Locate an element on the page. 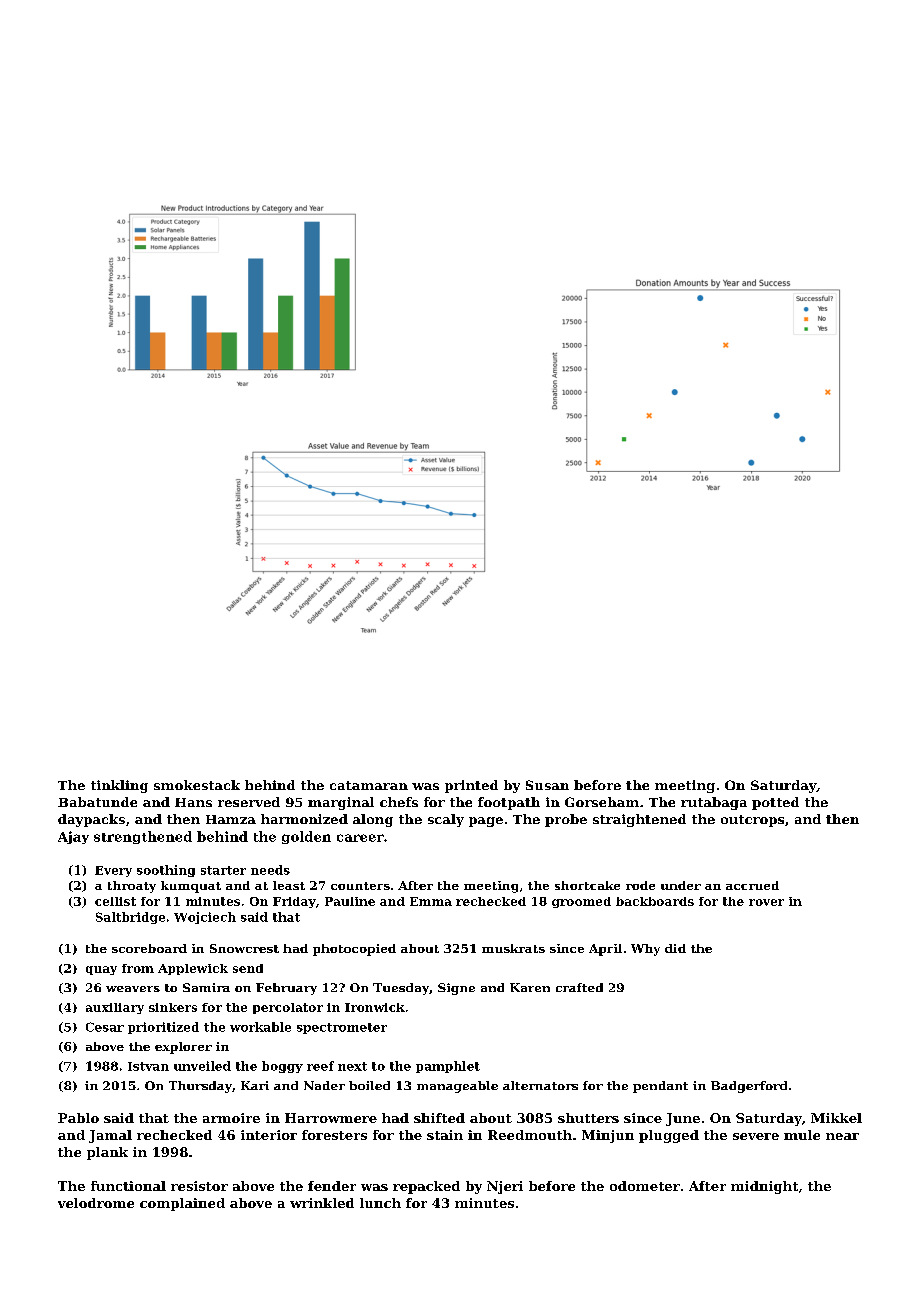 Image resolution: width=924 pixels, height=1308 pixels. Saltbridge is located at coordinates (130, 918).
